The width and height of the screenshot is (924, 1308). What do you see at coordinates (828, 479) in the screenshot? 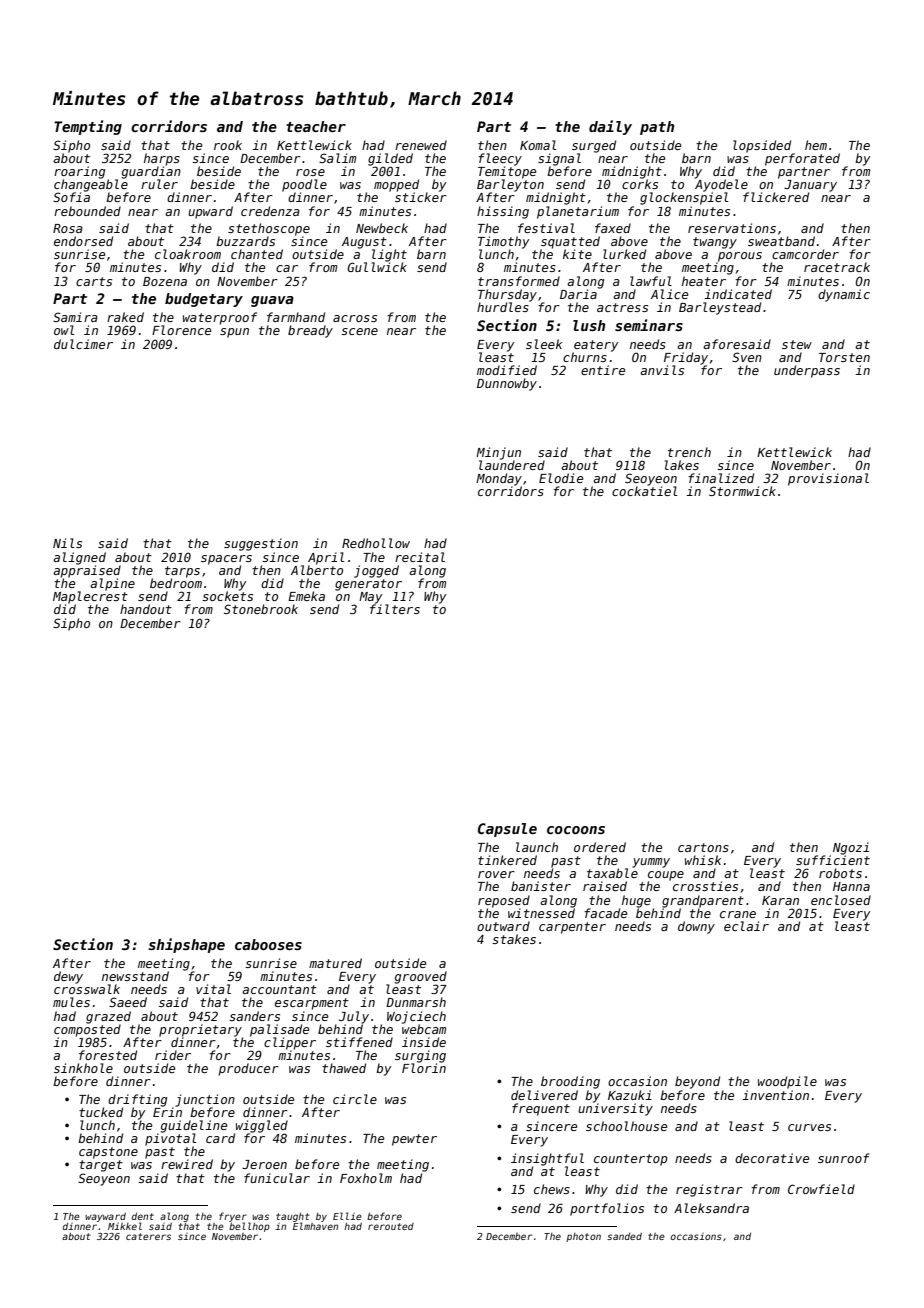
I see `provisional` at bounding box center [828, 479].
